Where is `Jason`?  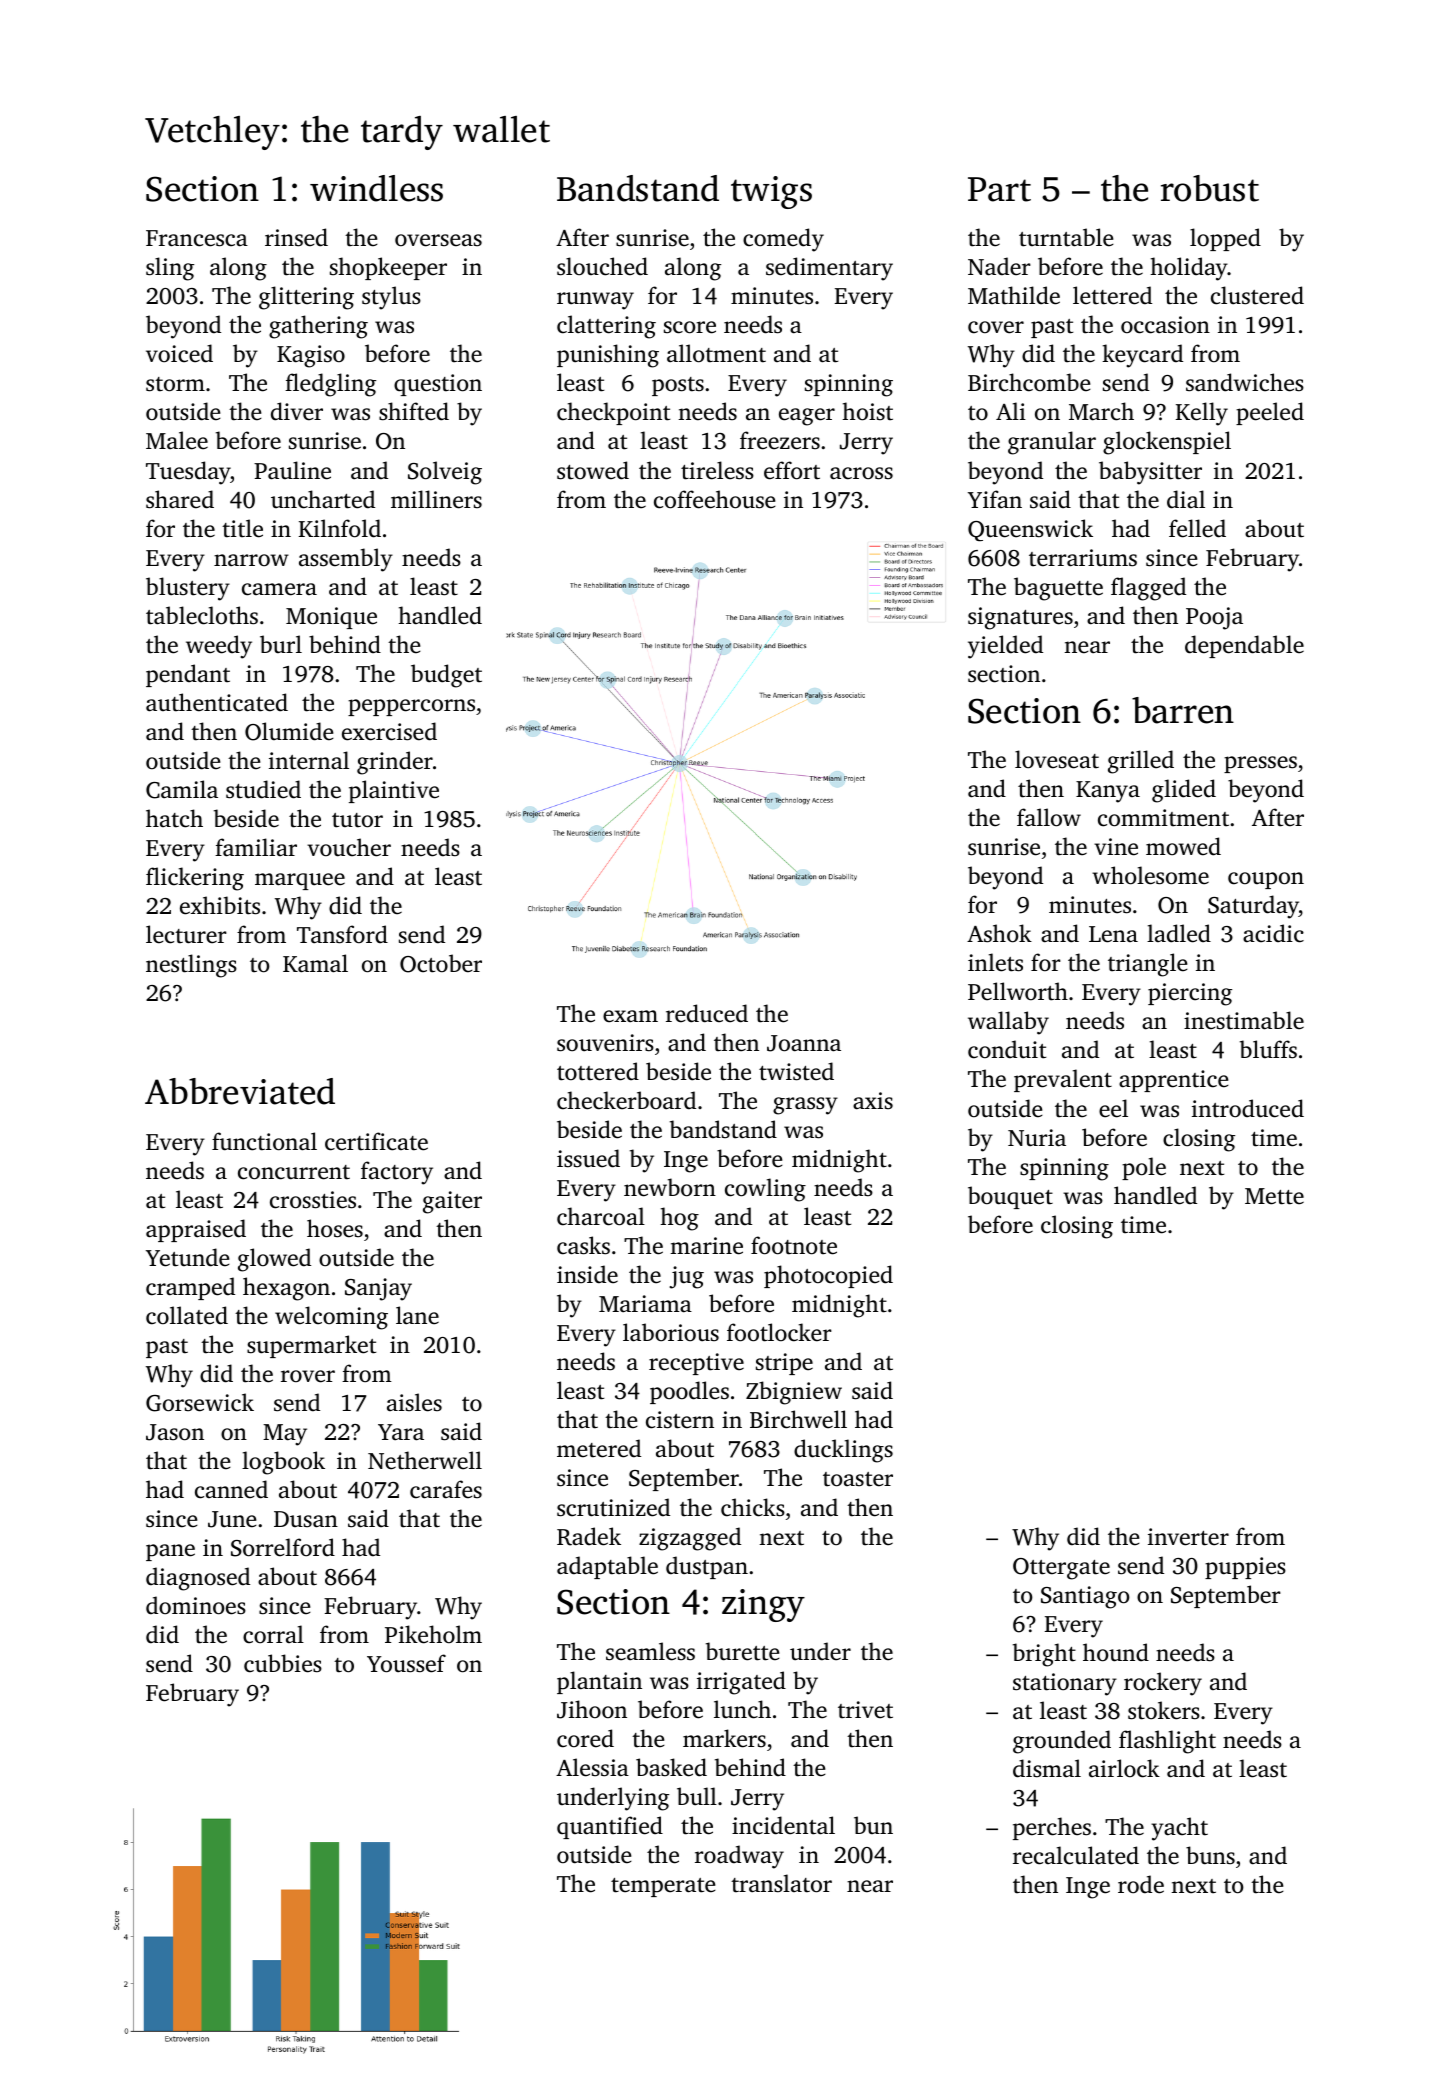 Jason is located at coordinates (175, 1432).
